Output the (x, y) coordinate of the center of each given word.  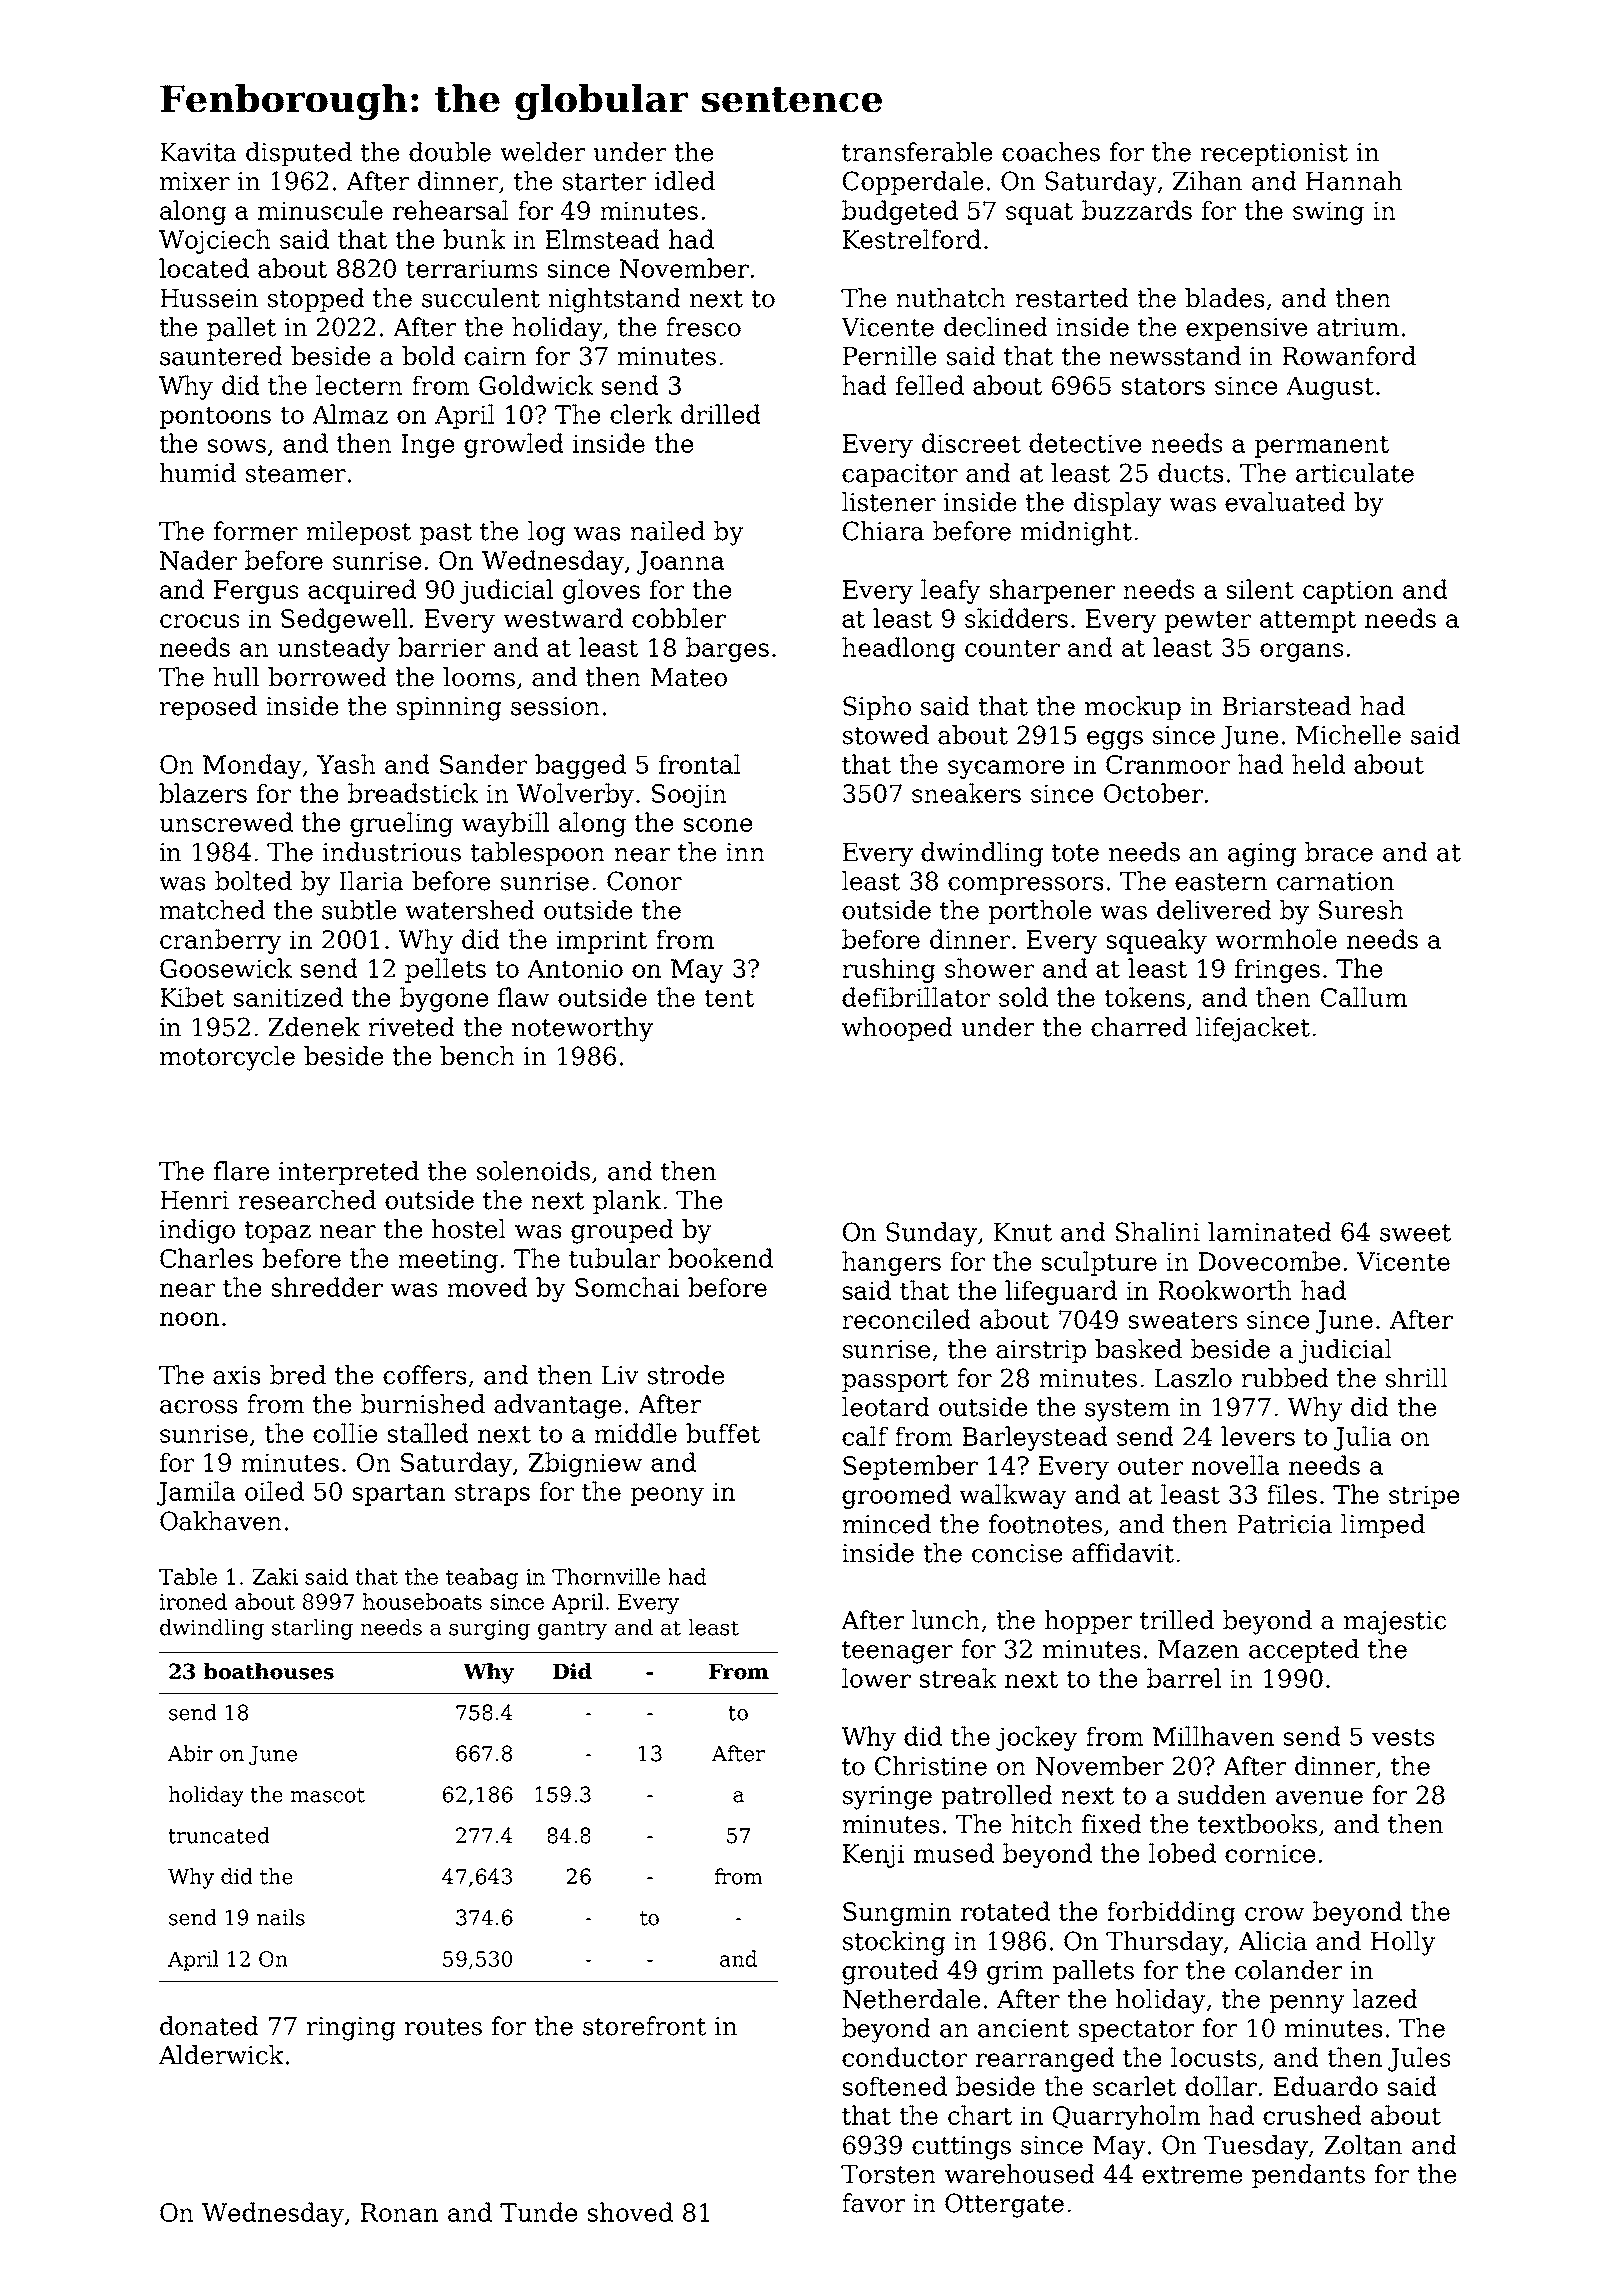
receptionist (1274, 154)
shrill (1417, 1378)
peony (667, 1496)
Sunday (931, 1234)
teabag (482, 1578)
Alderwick (221, 2055)
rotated (1005, 1911)
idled (685, 181)
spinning (449, 709)
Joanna (681, 563)
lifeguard (1061, 1292)
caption (1348, 592)
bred (298, 1375)
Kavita (198, 152)
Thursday (1165, 1943)
